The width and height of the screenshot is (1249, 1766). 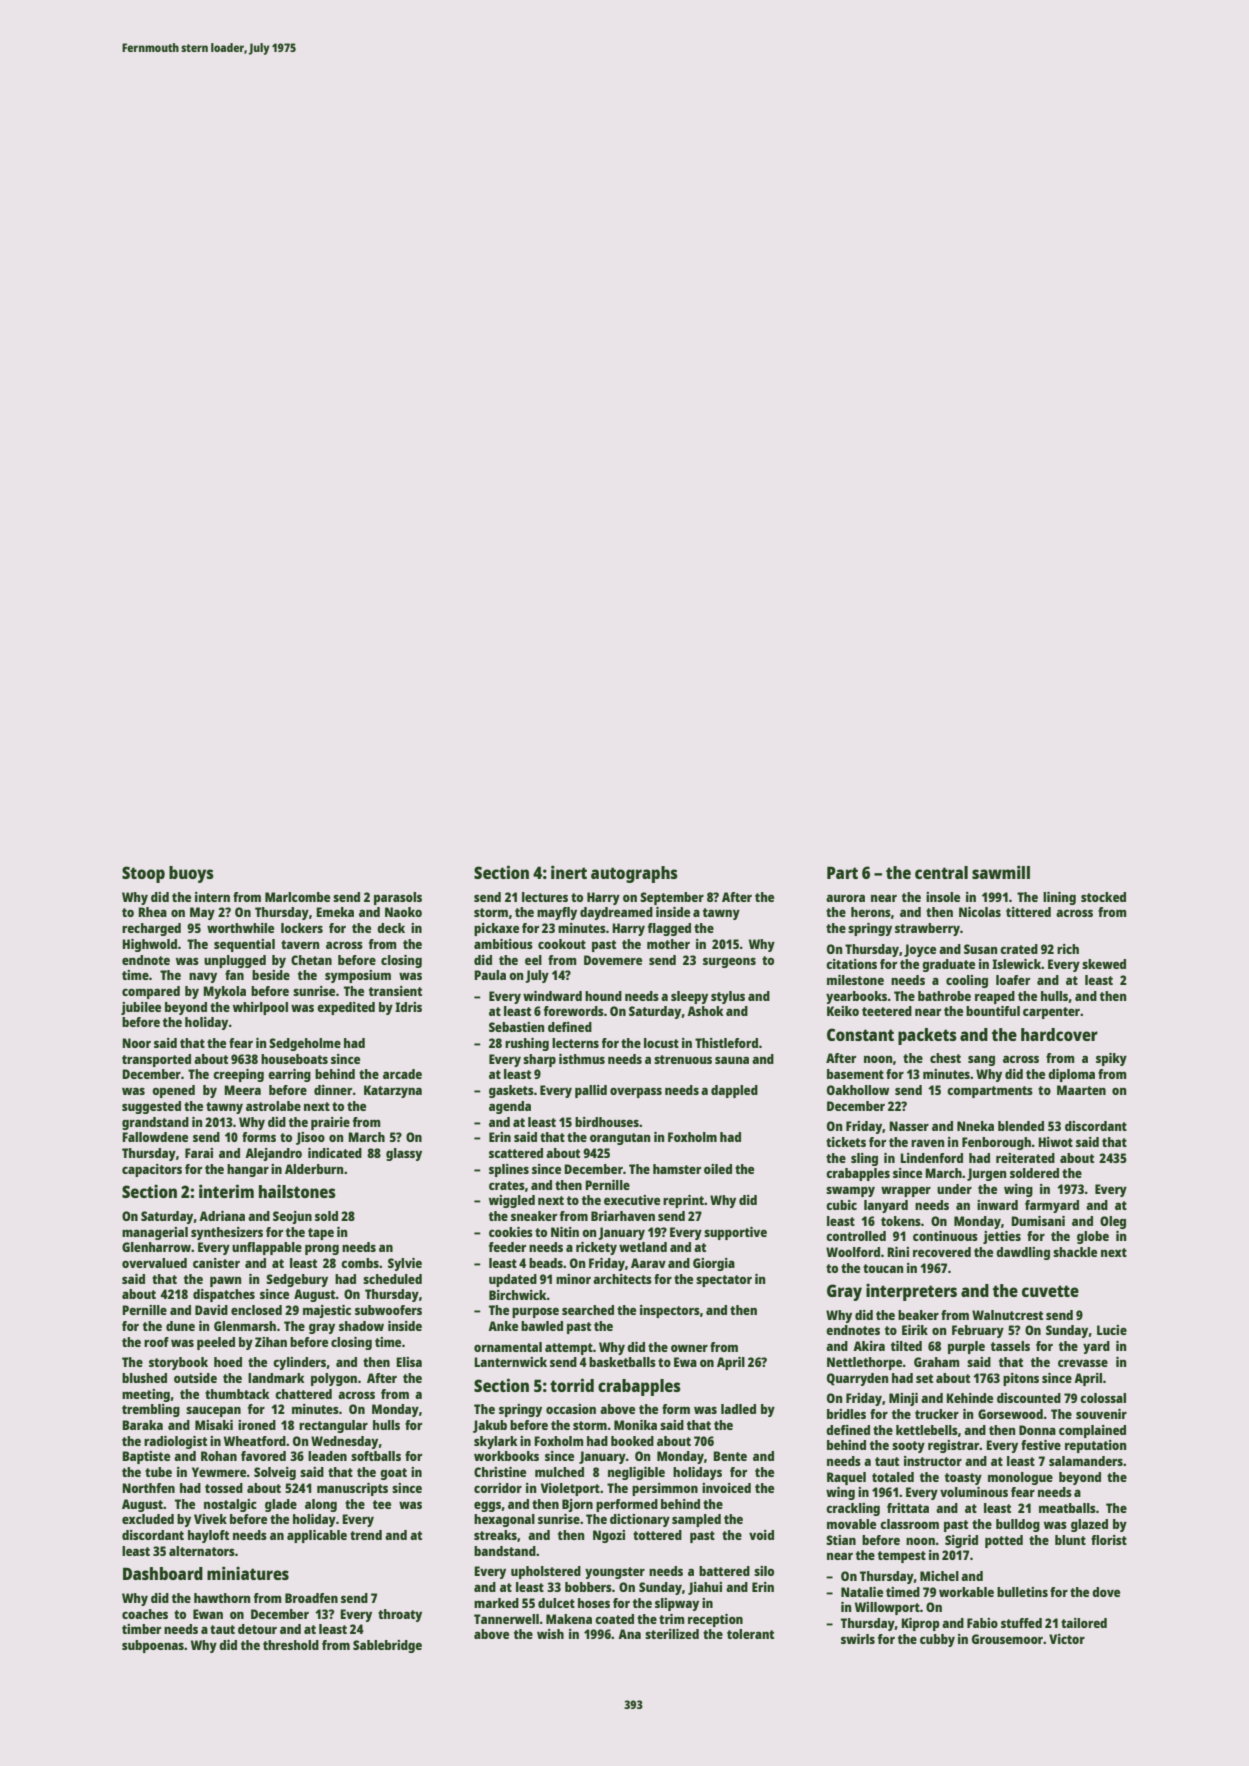 I want to click on agenda, so click(x=510, y=1107).
